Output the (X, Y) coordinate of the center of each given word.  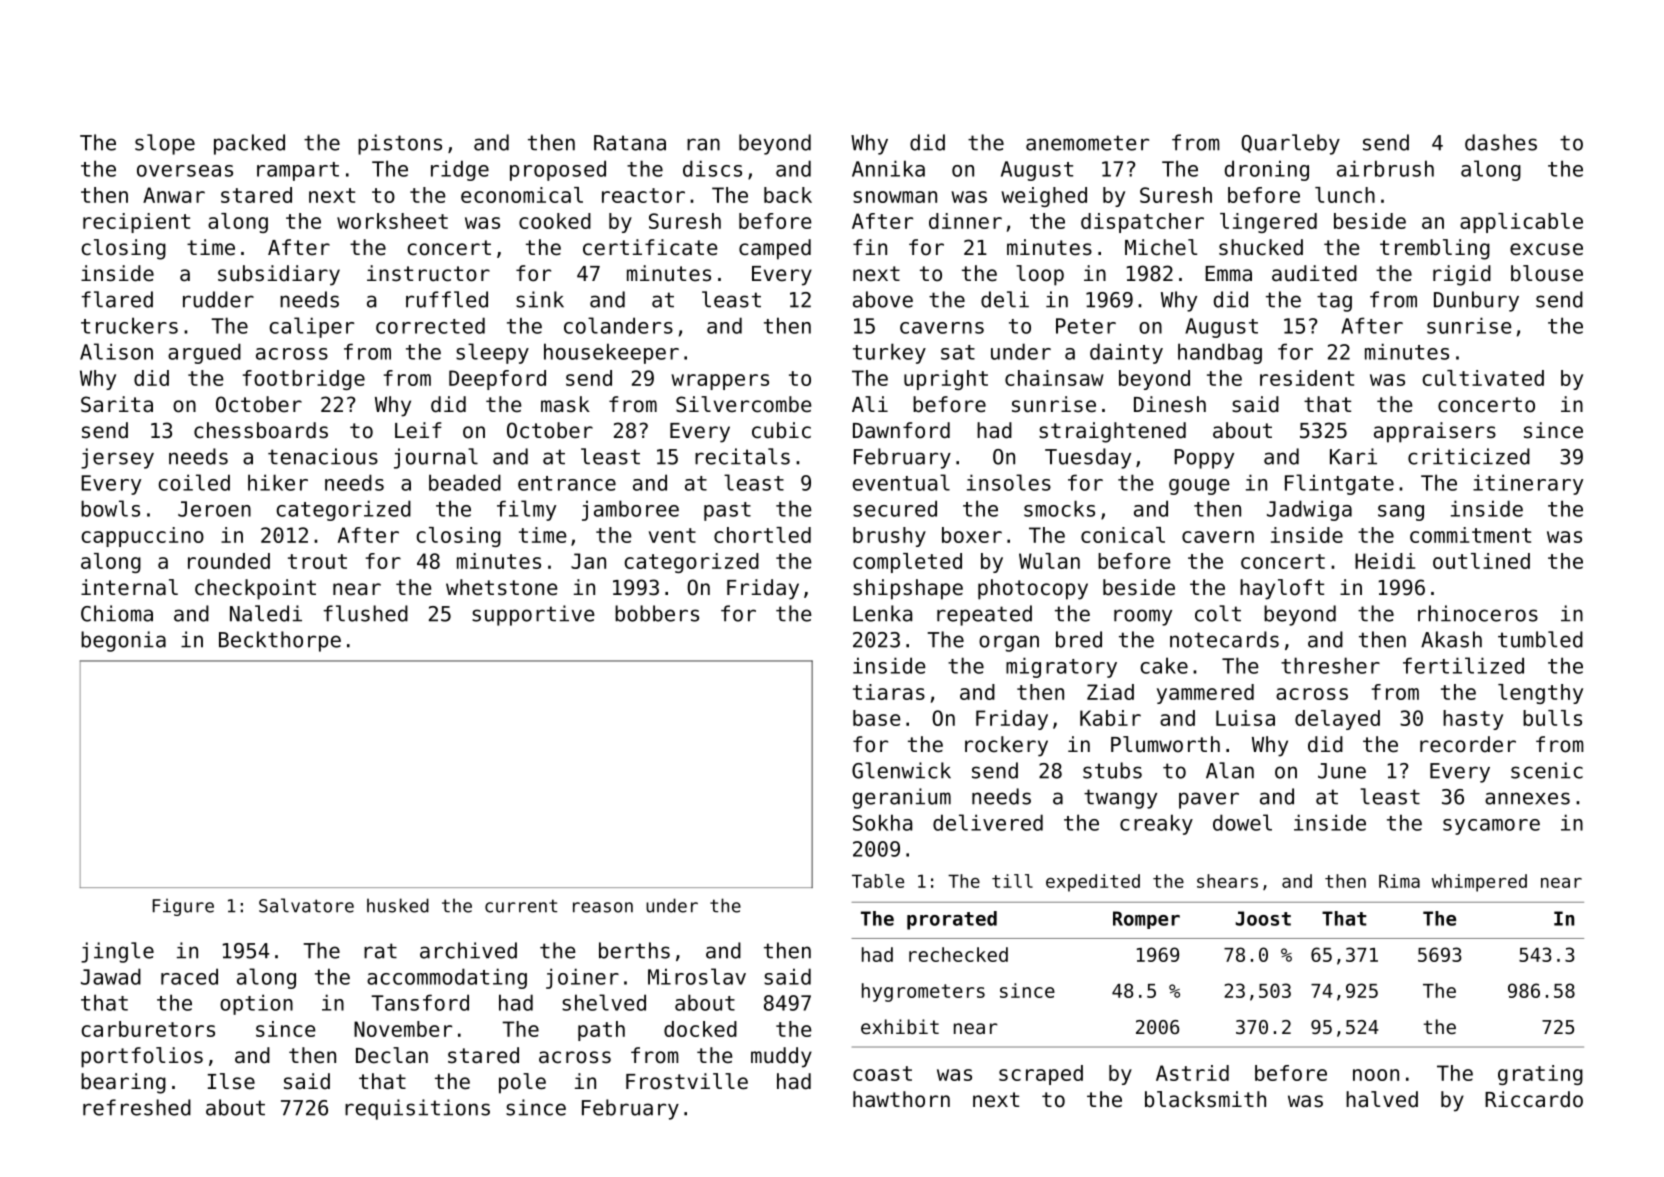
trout (317, 561)
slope (165, 144)
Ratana (630, 143)
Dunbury (1476, 301)
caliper (311, 327)
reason (603, 907)
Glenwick (901, 770)
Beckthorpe (280, 641)
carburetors (148, 1029)
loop (1040, 275)
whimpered (1479, 883)
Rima (1399, 881)
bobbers (657, 613)
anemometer (1087, 143)
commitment (1470, 535)
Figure (183, 907)
